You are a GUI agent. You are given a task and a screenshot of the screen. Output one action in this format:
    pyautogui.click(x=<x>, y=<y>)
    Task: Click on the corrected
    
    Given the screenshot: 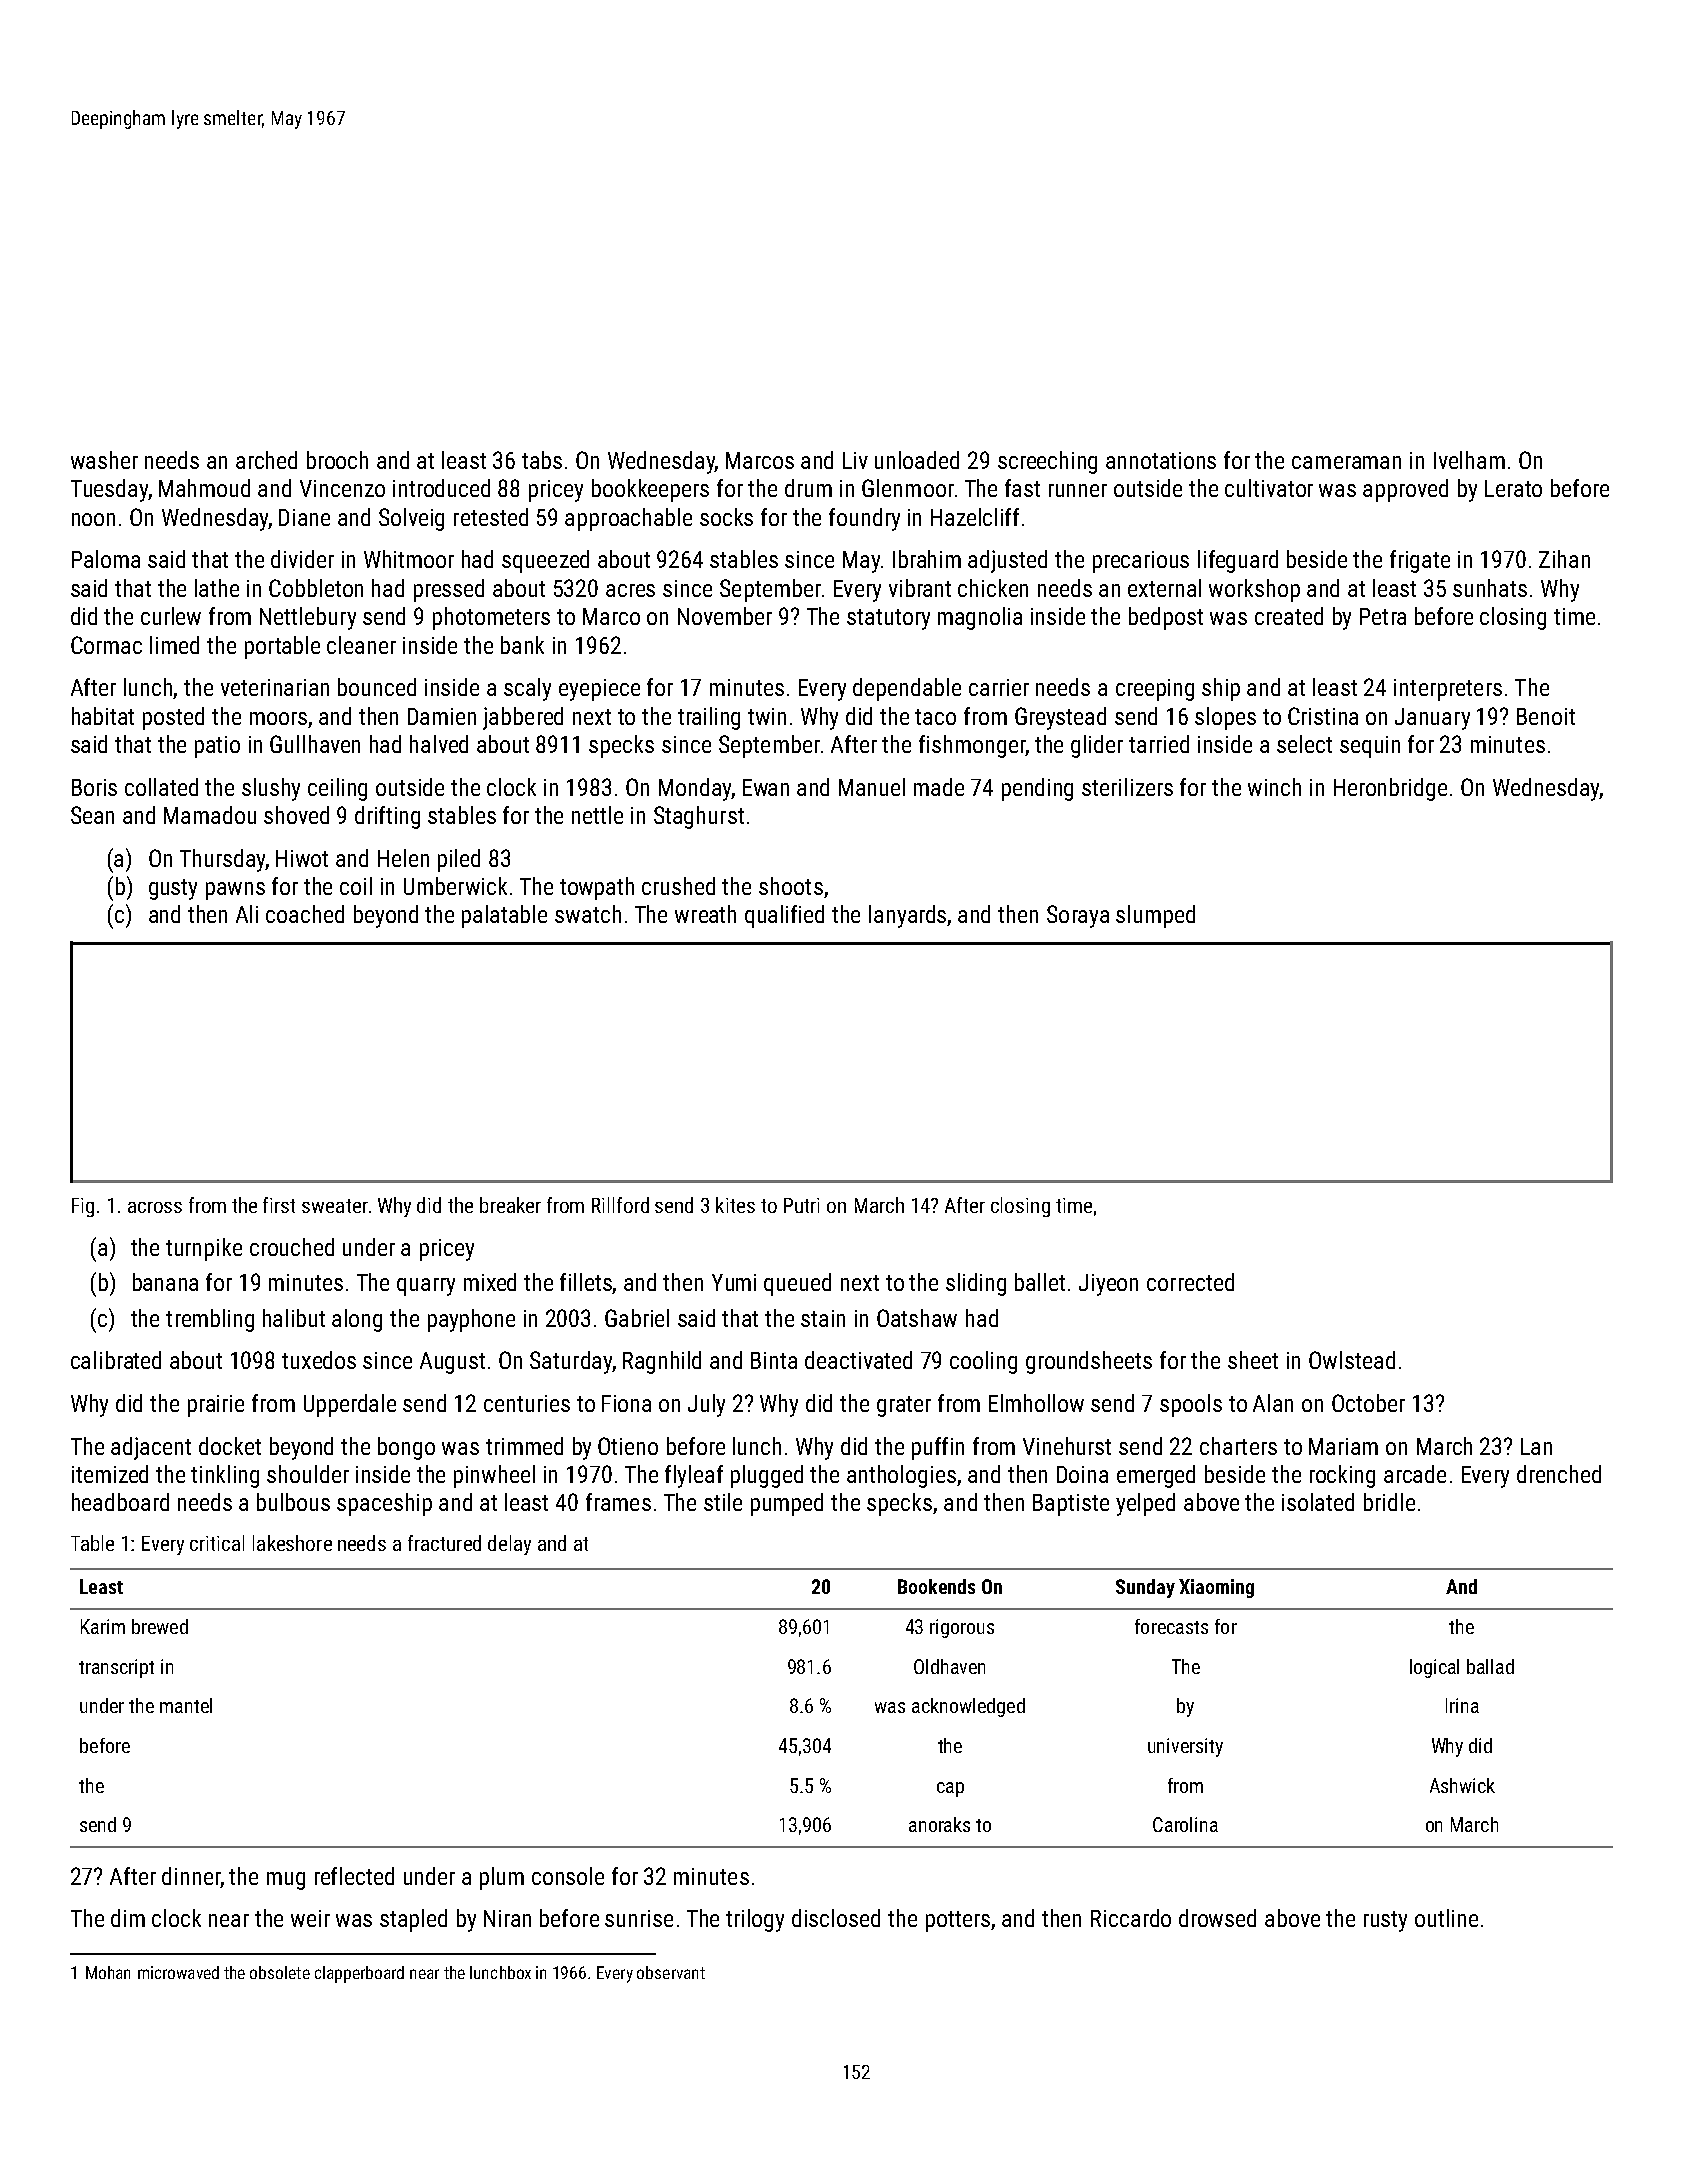 What is the action you would take?
    pyautogui.click(x=1190, y=1282)
